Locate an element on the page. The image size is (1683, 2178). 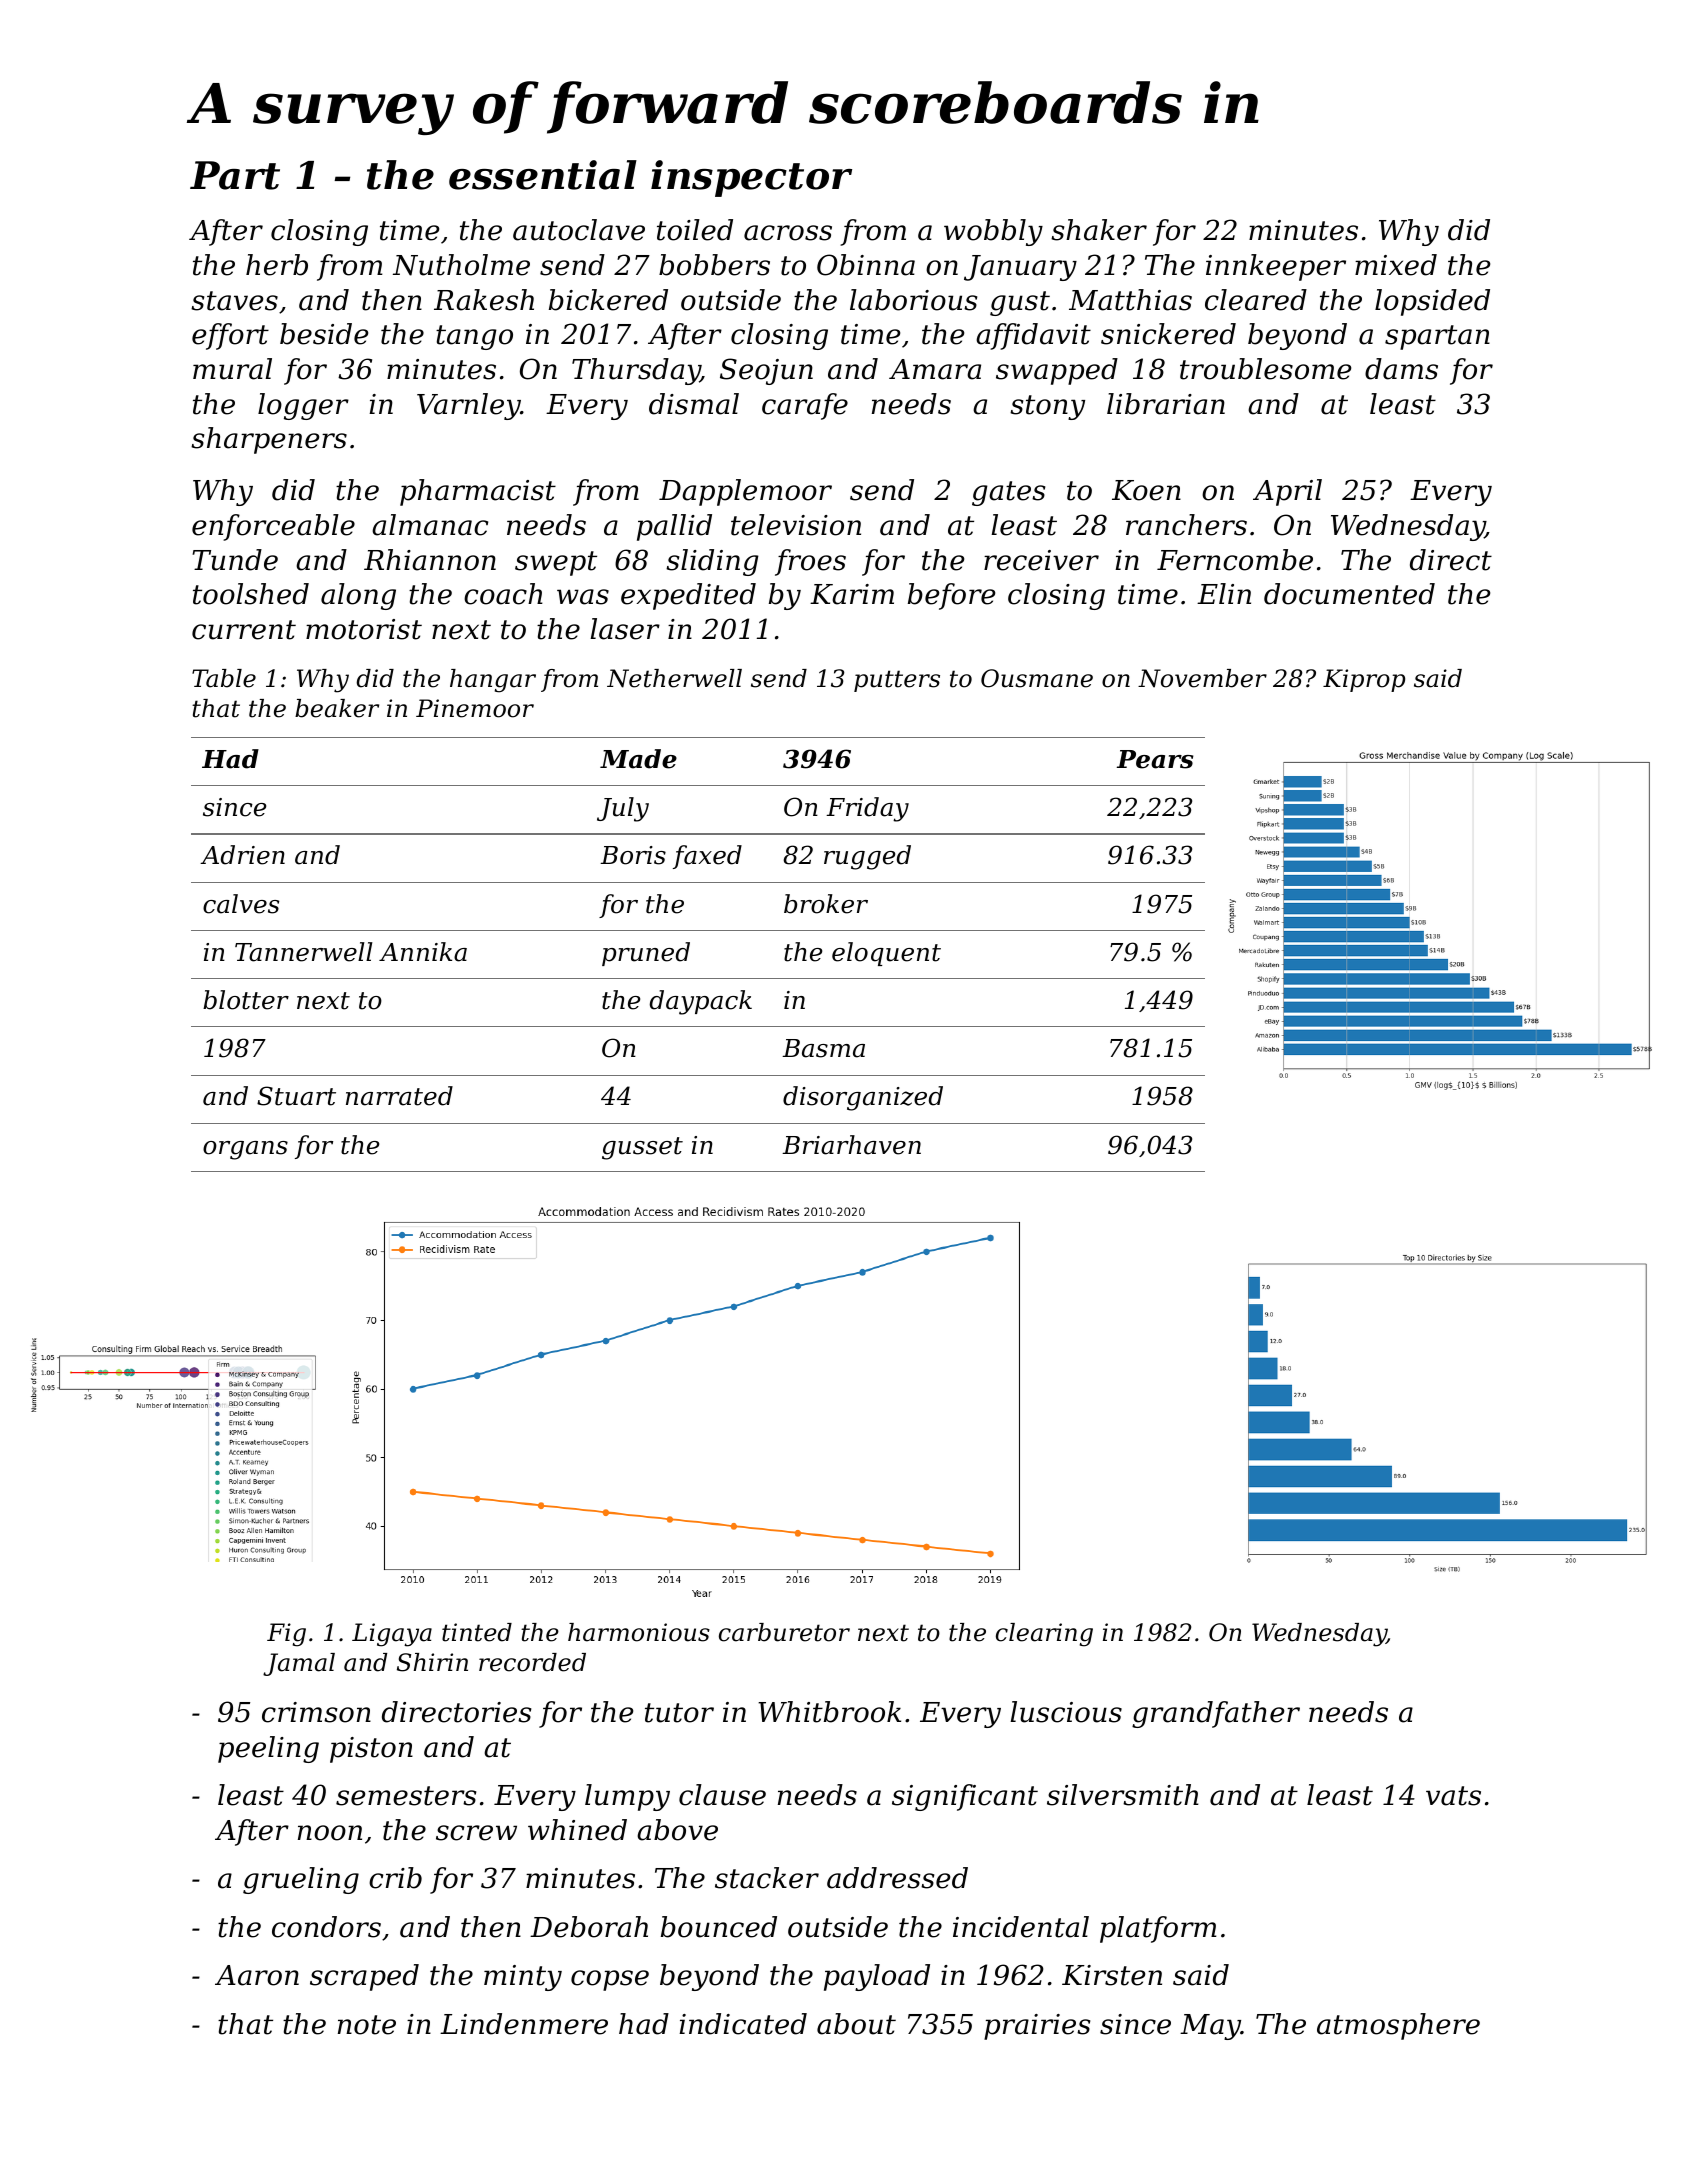
grandfather is located at coordinates (1216, 1714).
